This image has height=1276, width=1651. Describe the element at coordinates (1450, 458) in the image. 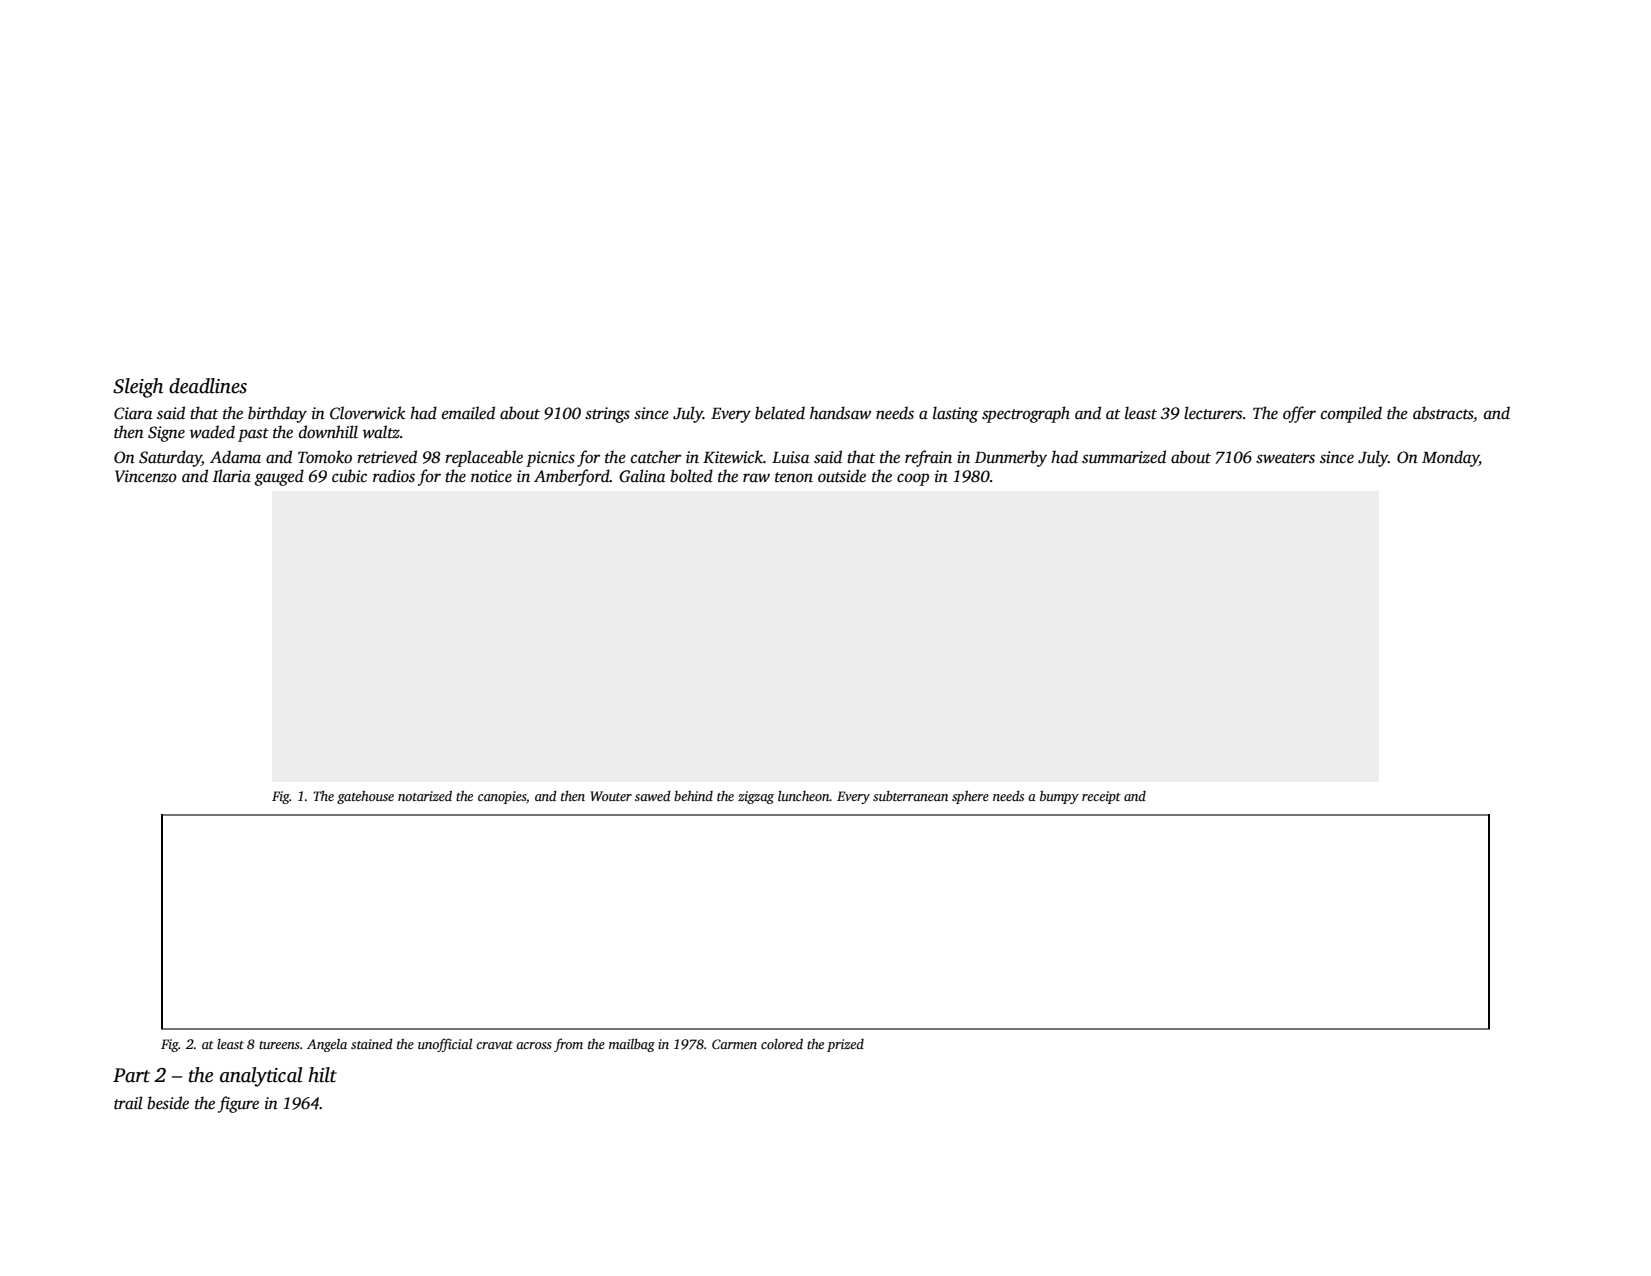

I see `Monday` at that location.
